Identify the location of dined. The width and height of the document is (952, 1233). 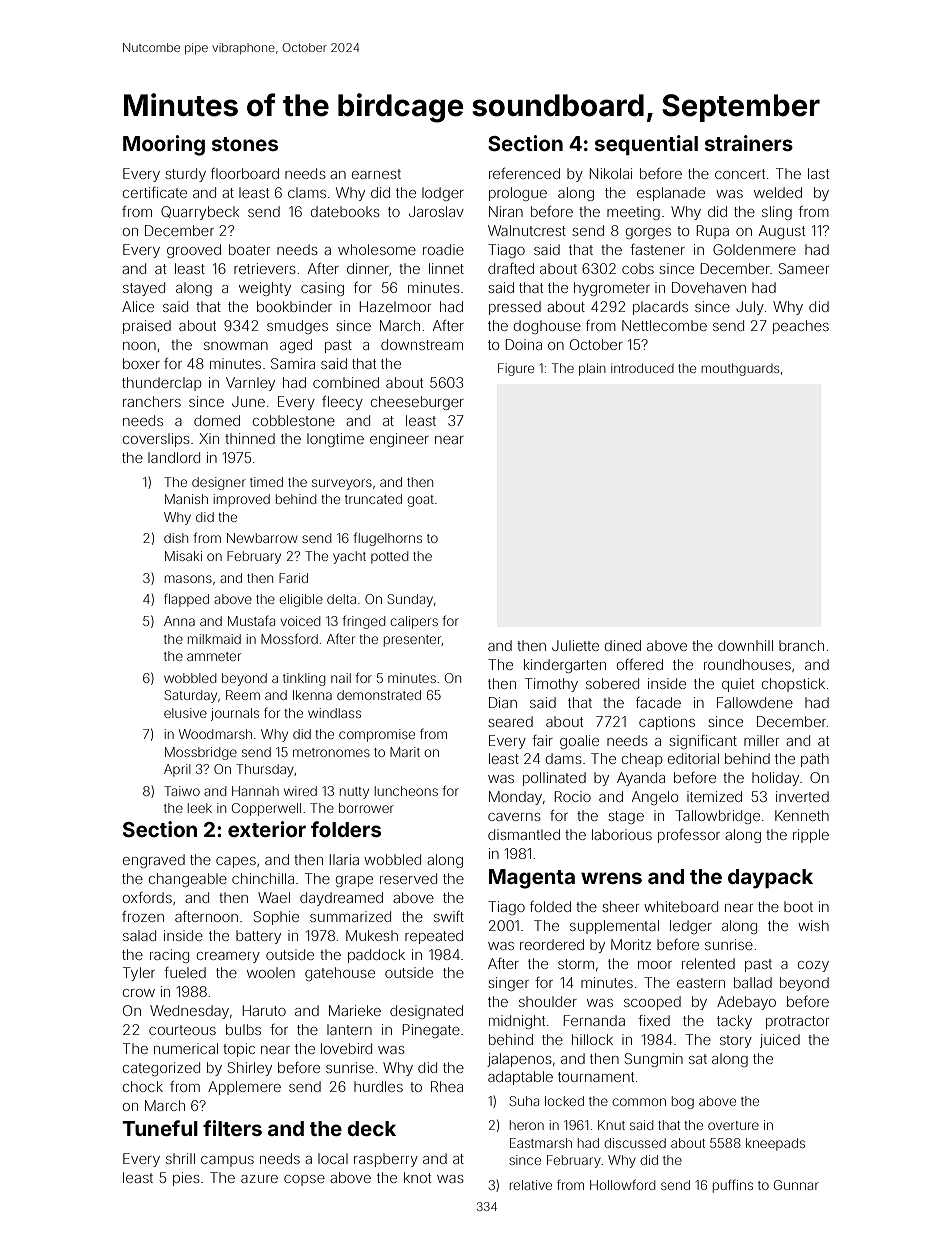
(623, 645).
